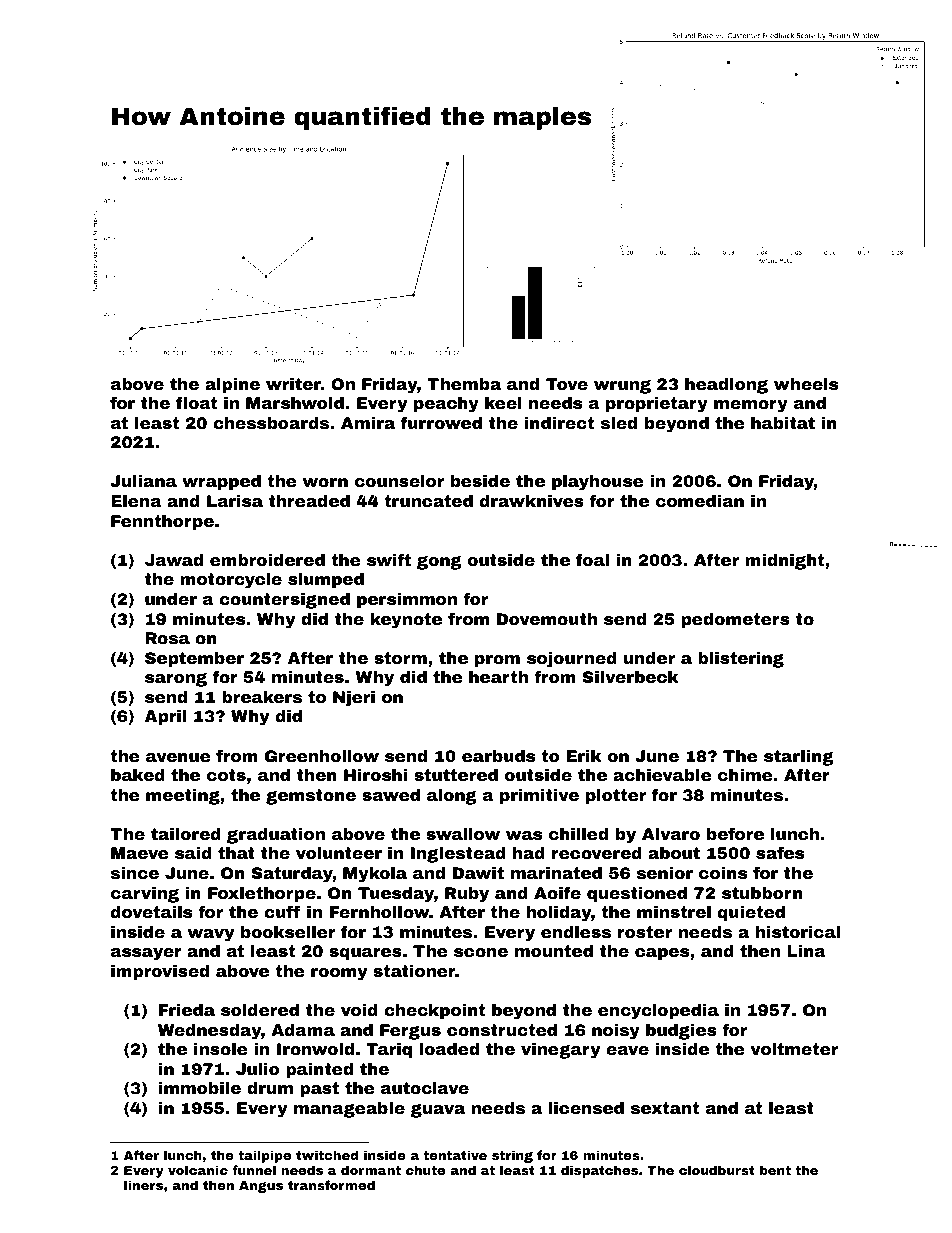 This page has height=1233, width=952. Describe the element at coordinates (183, 797) in the page. I see `meeting` at that location.
